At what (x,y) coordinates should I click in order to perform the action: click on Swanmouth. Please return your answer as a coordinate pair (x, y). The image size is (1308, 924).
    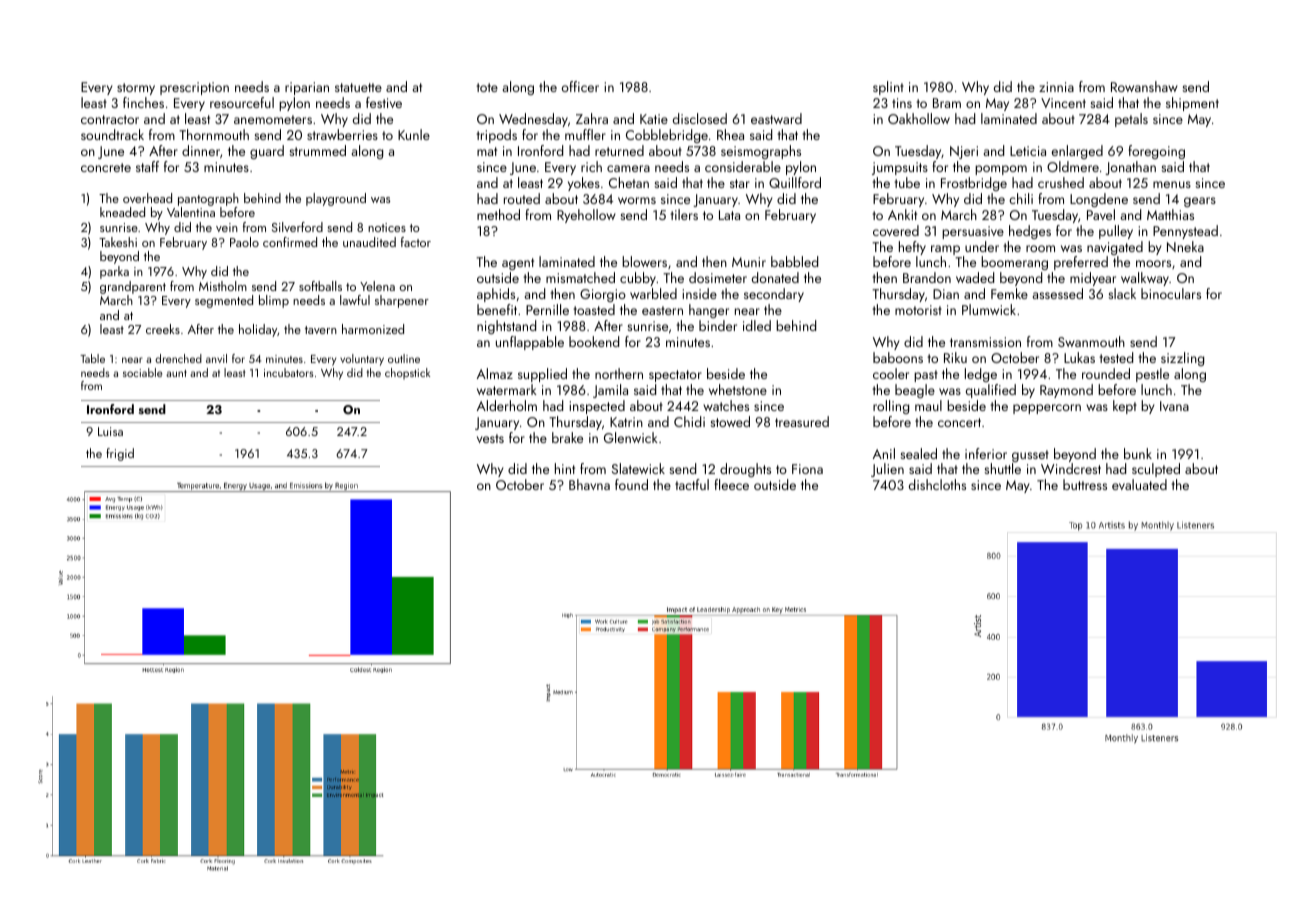
    Looking at the image, I should click on (1091, 341).
